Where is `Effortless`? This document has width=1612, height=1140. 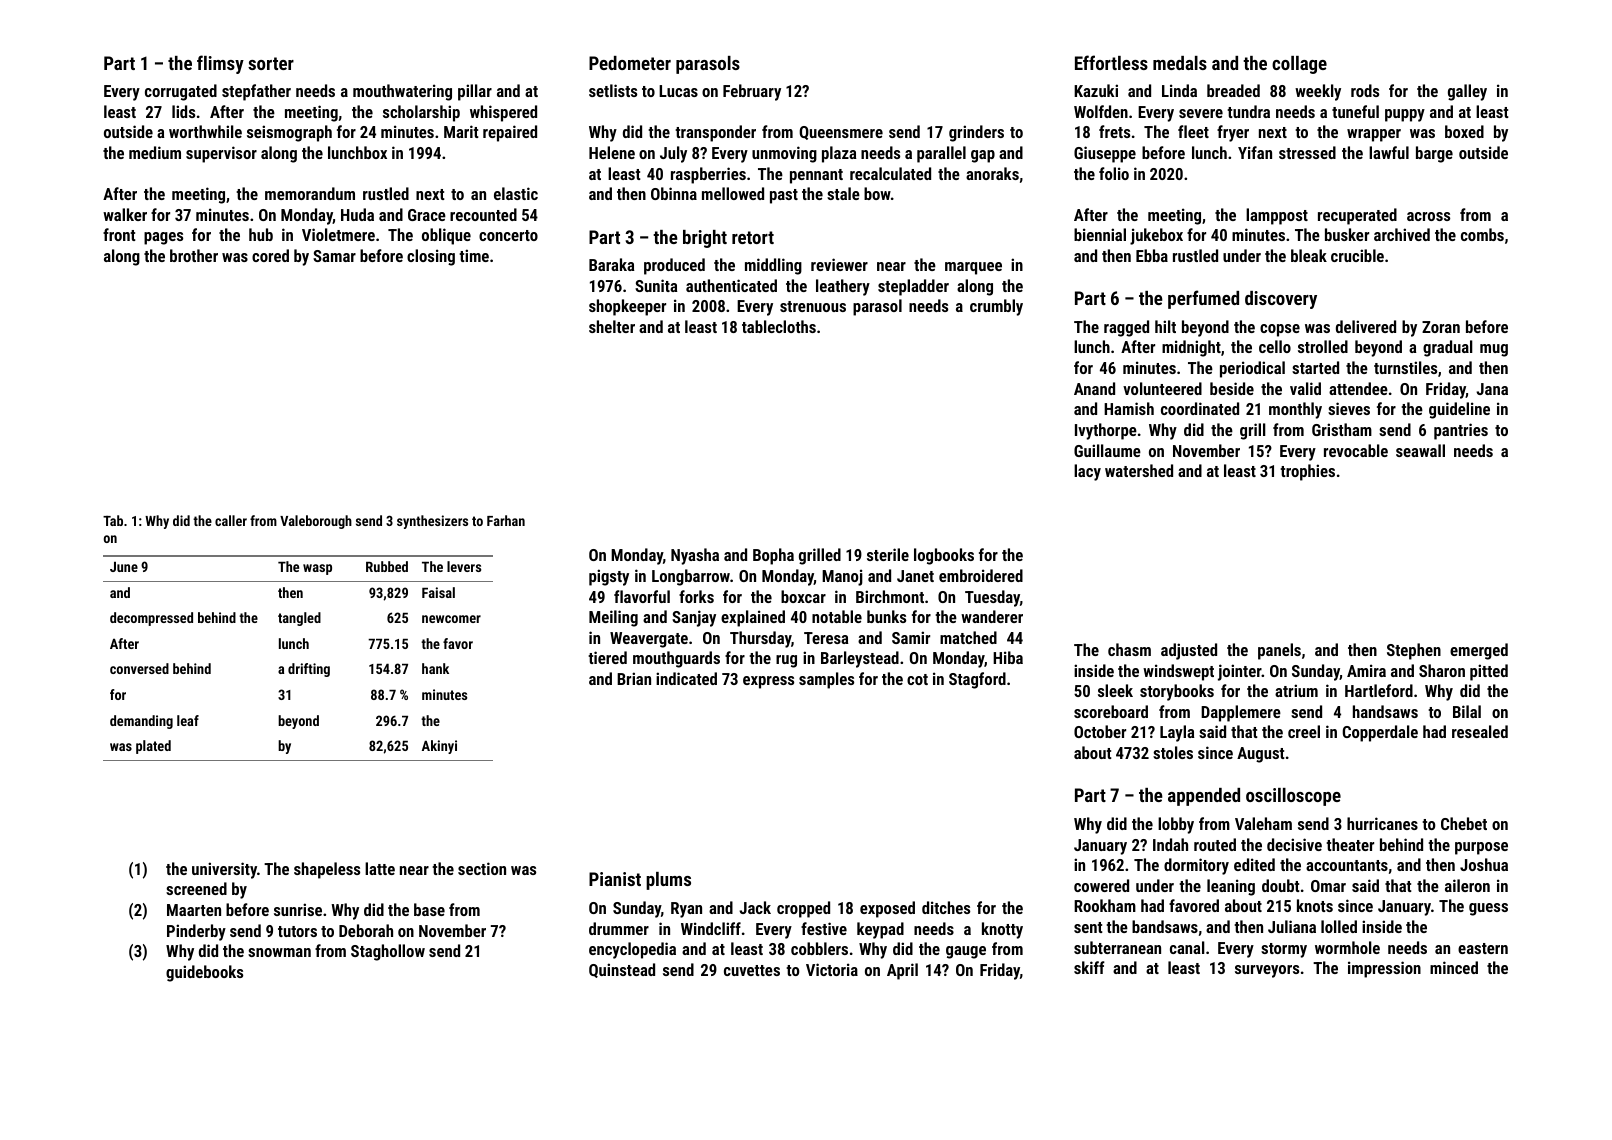 Effortless is located at coordinates (1111, 62).
